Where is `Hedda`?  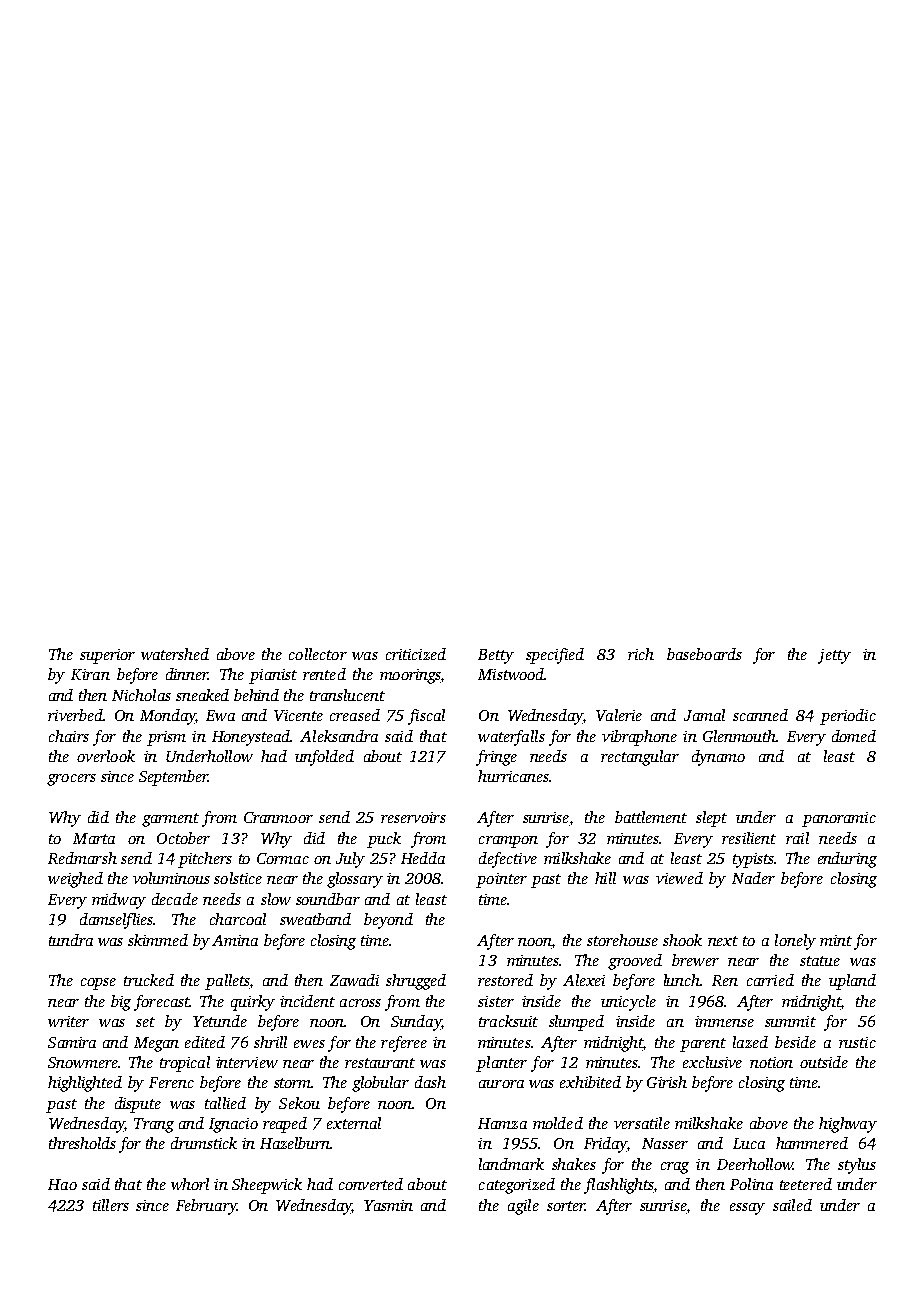 Hedda is located at coordinates (423, 858).
